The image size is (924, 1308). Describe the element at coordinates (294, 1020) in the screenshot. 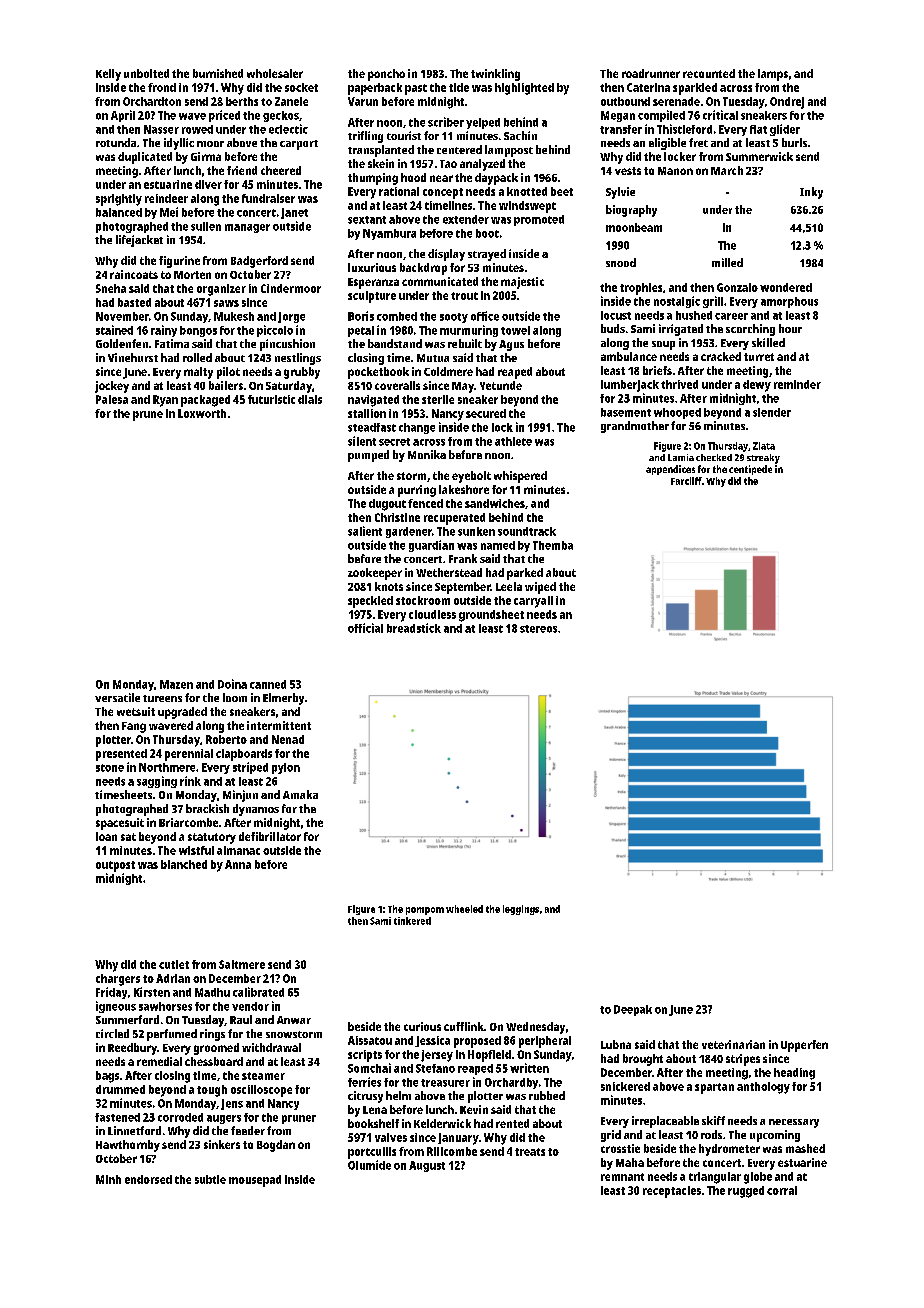

I see `Anwar` at that location.
